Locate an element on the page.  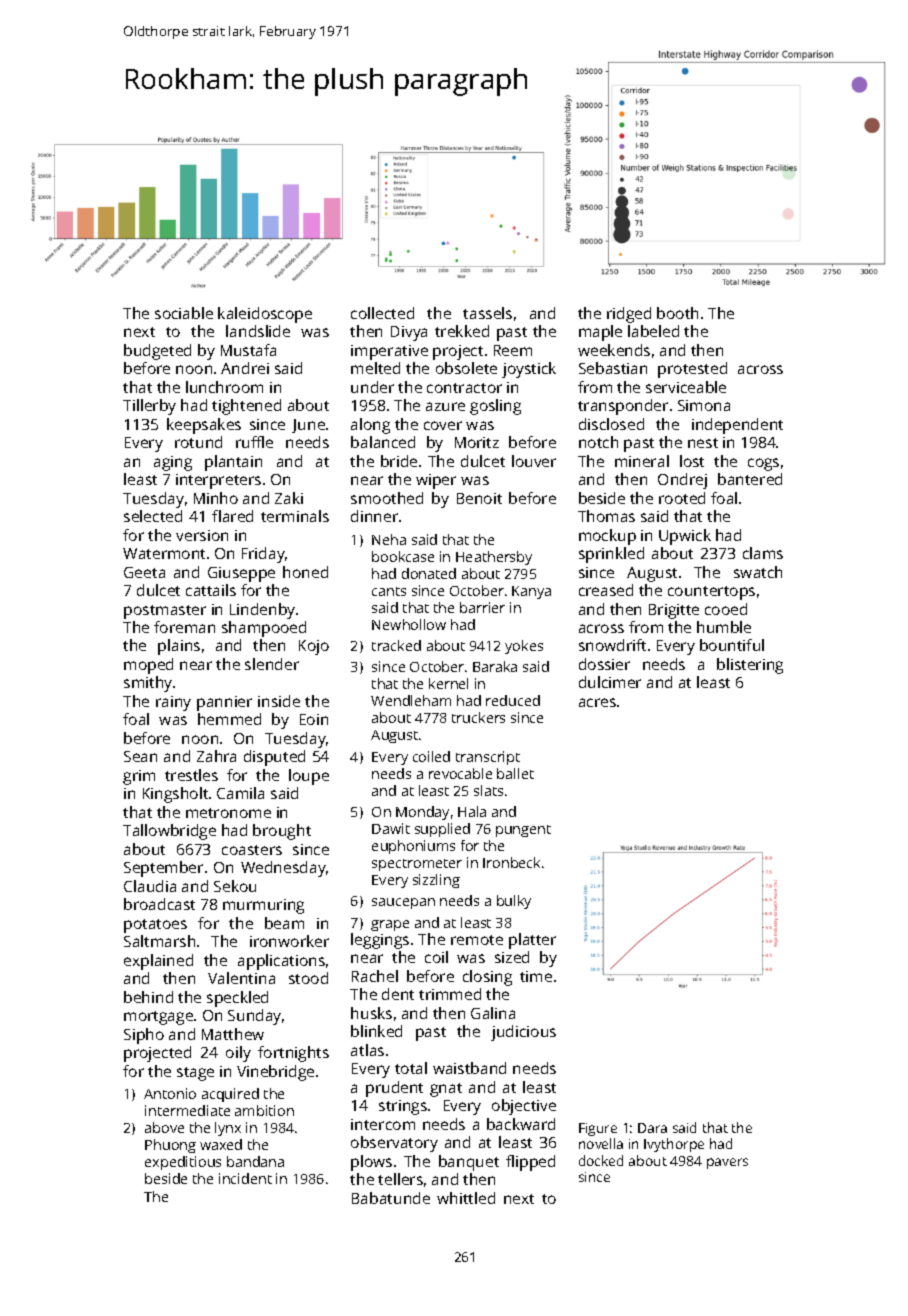
Tallowbridge is located at coordinates (169, 832).
